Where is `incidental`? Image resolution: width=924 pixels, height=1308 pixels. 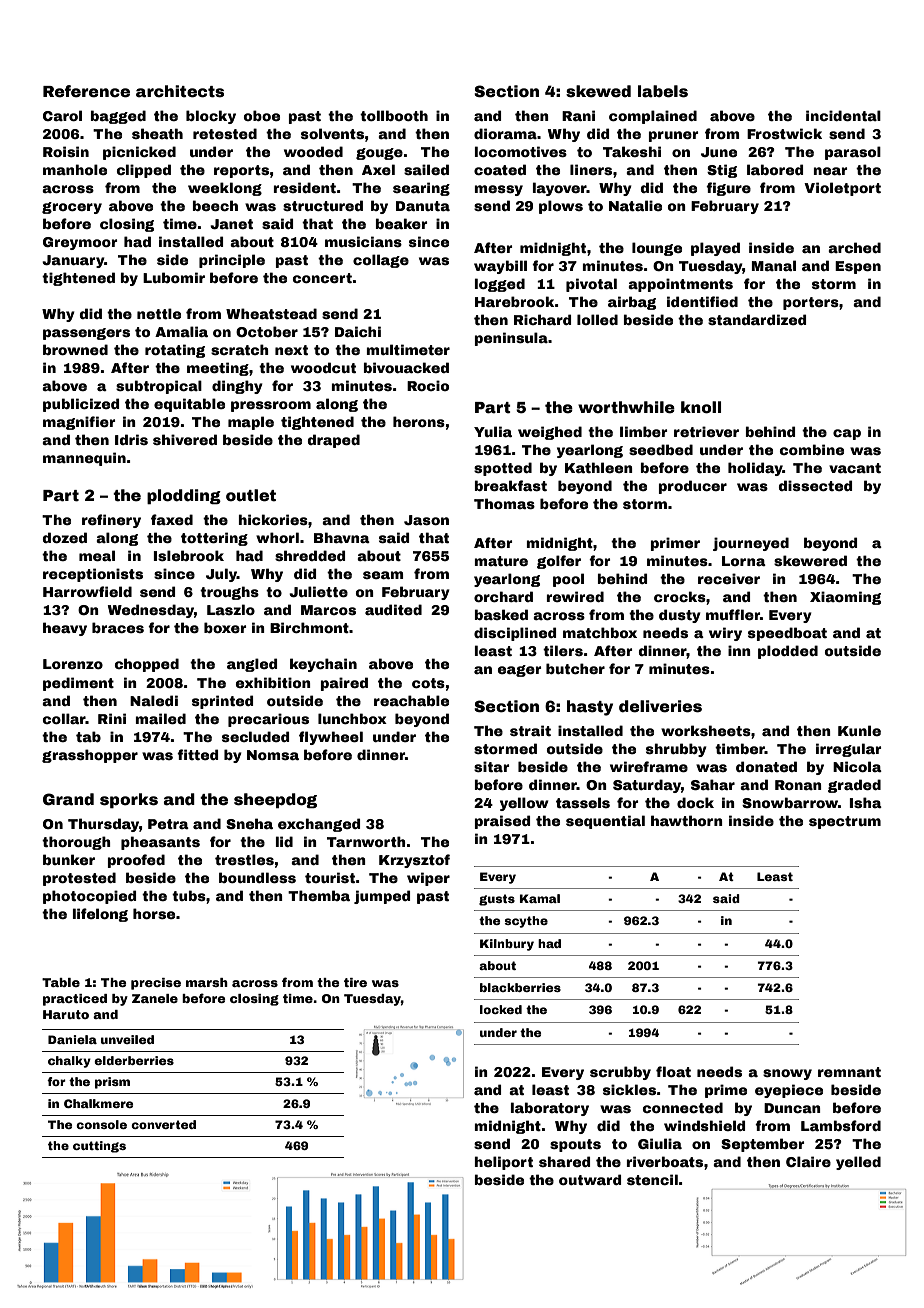 incidental is located at coordinates (843, 115).
